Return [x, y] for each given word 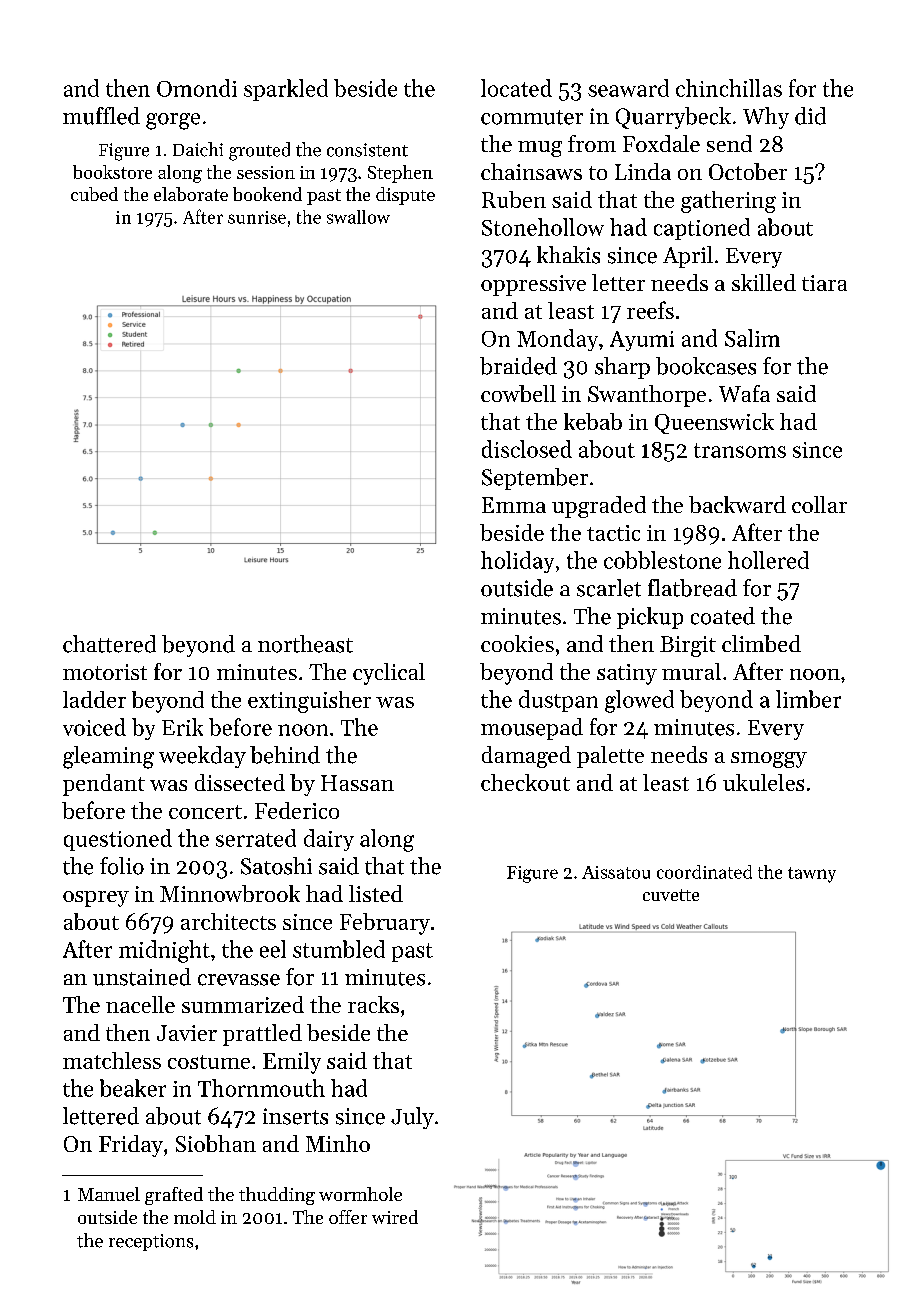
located [516, 88]
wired [395, 1217]
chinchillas [729, 88]
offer [348, 1217]
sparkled [286, 90]
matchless [112, 1060]
